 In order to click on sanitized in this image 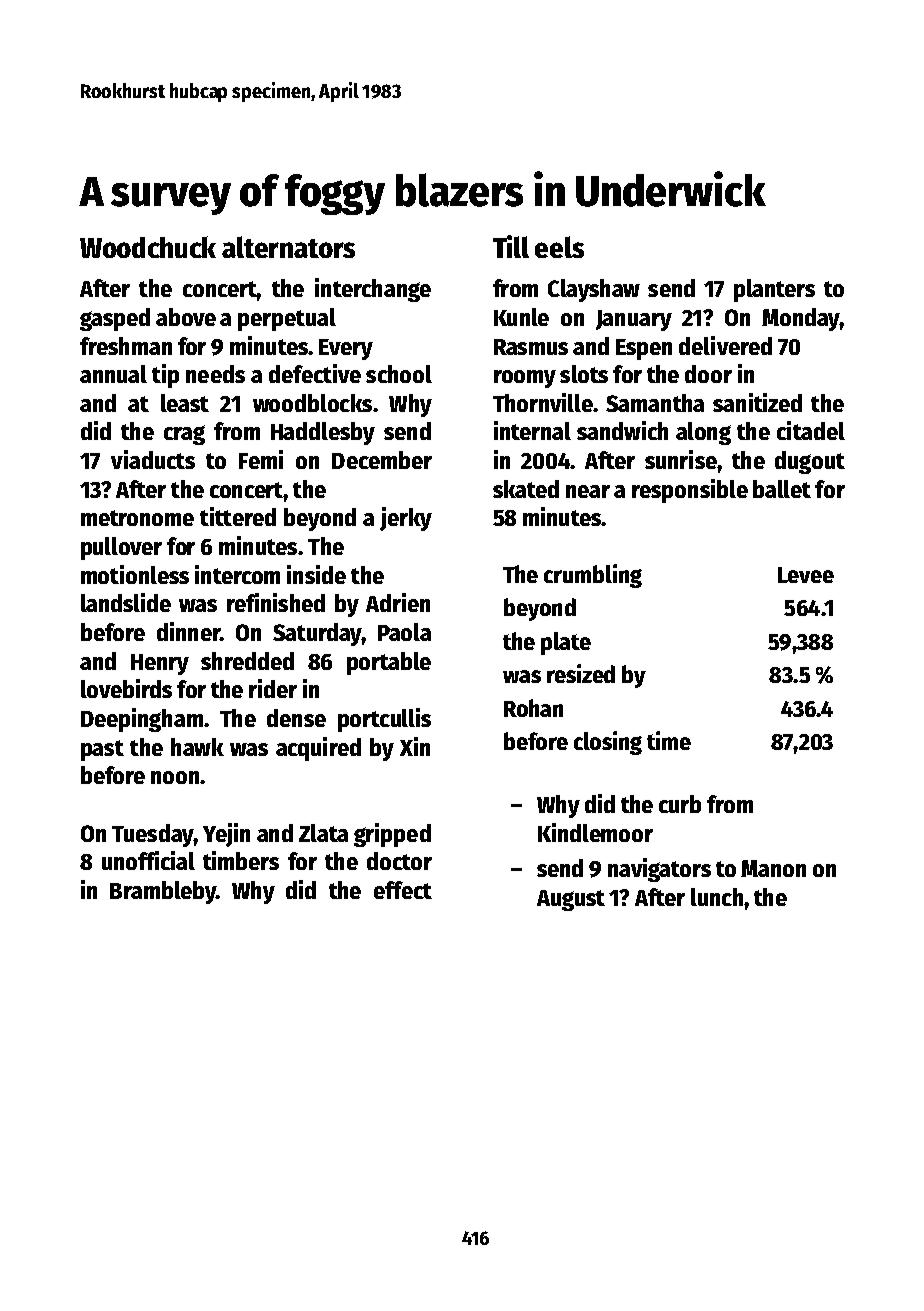, I will do `click(757, 402)`.
